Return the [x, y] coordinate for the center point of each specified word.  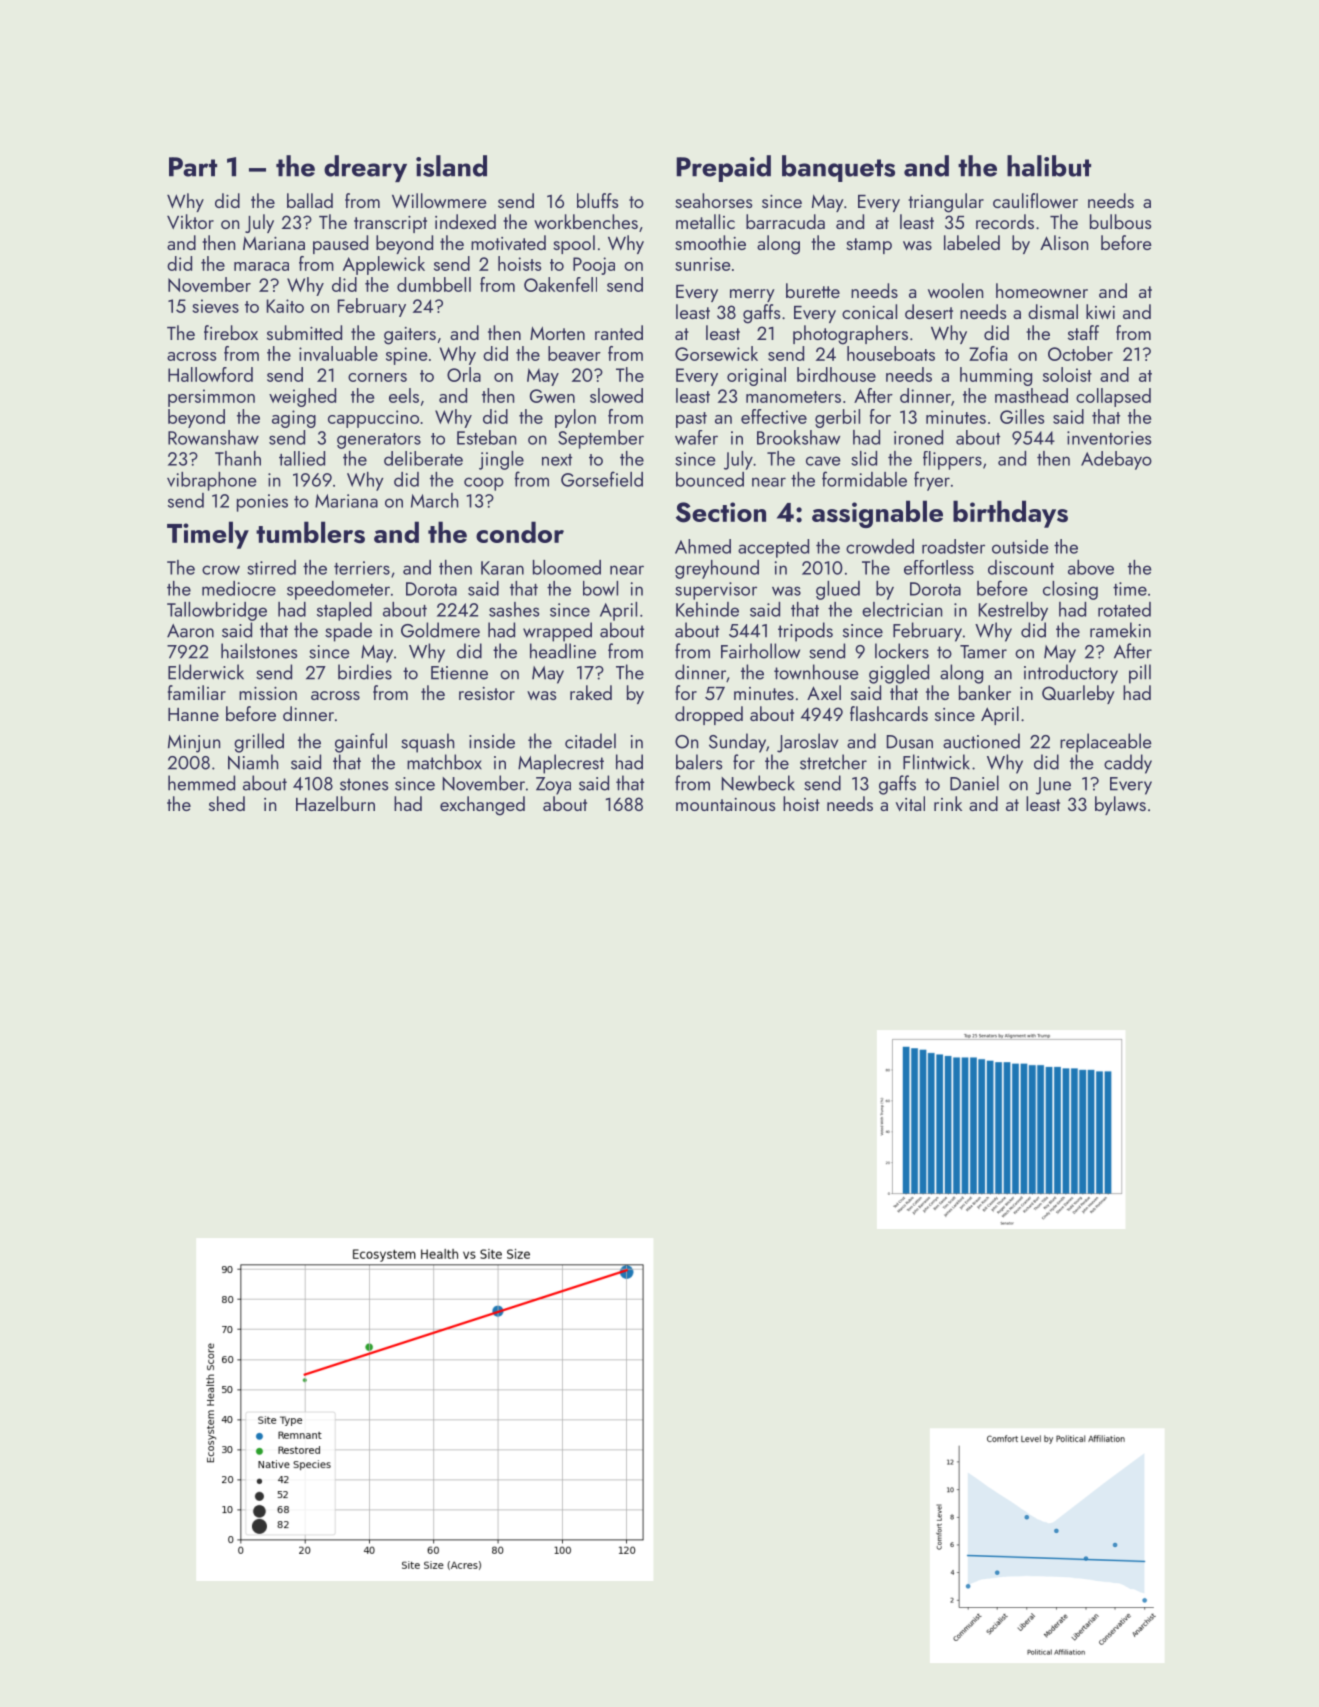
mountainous [725, 804]
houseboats [891, 353]
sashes [514, 609]
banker [985, 692]
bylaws [1120, 805]
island [451, 166]
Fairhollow [760, 651]
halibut [1049, 166]
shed [227, 803]
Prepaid [723, 168]
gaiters [410, 336]
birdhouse [836, 374]
